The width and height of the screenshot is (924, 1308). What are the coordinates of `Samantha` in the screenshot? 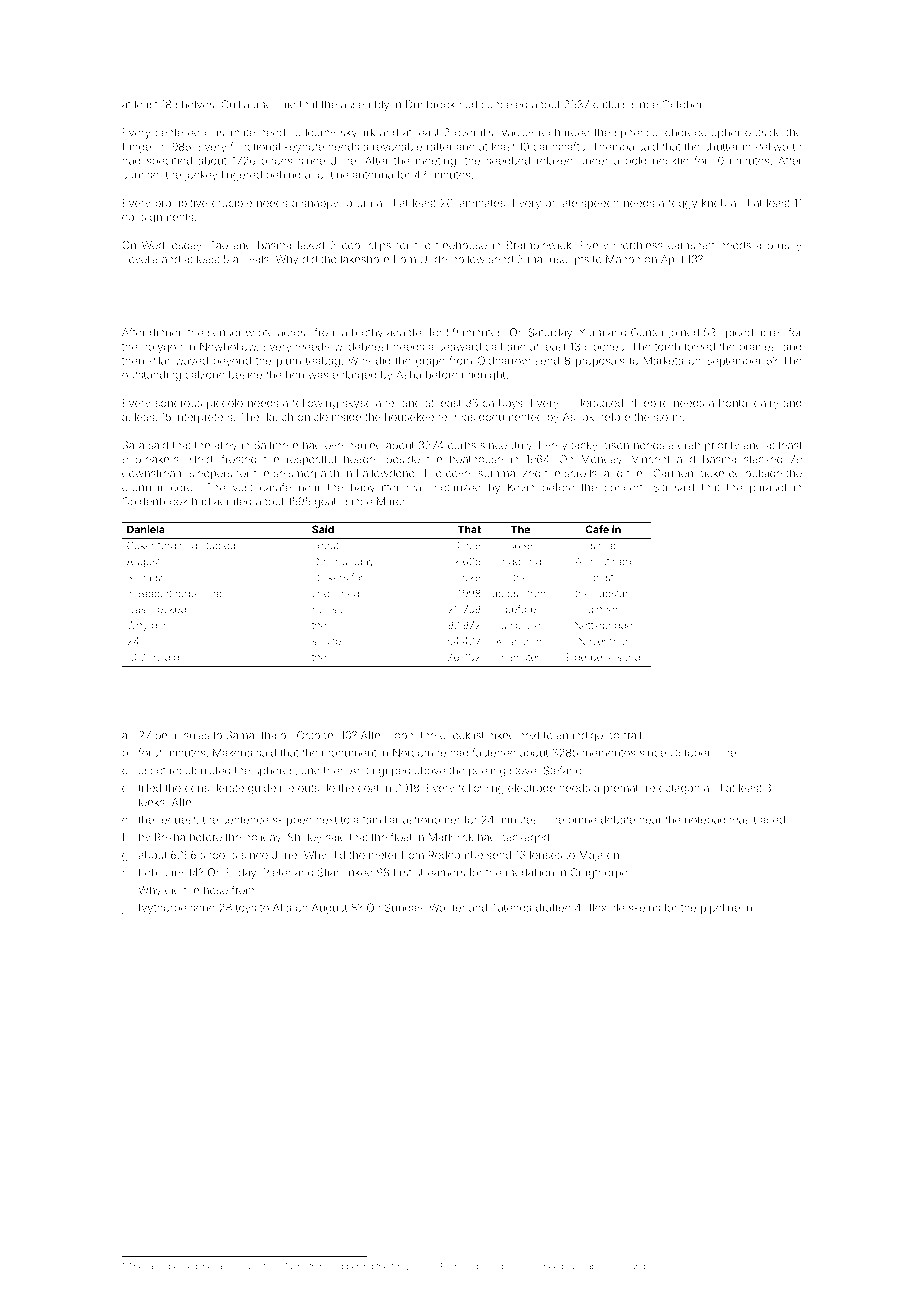 It's located at (251, 735).
